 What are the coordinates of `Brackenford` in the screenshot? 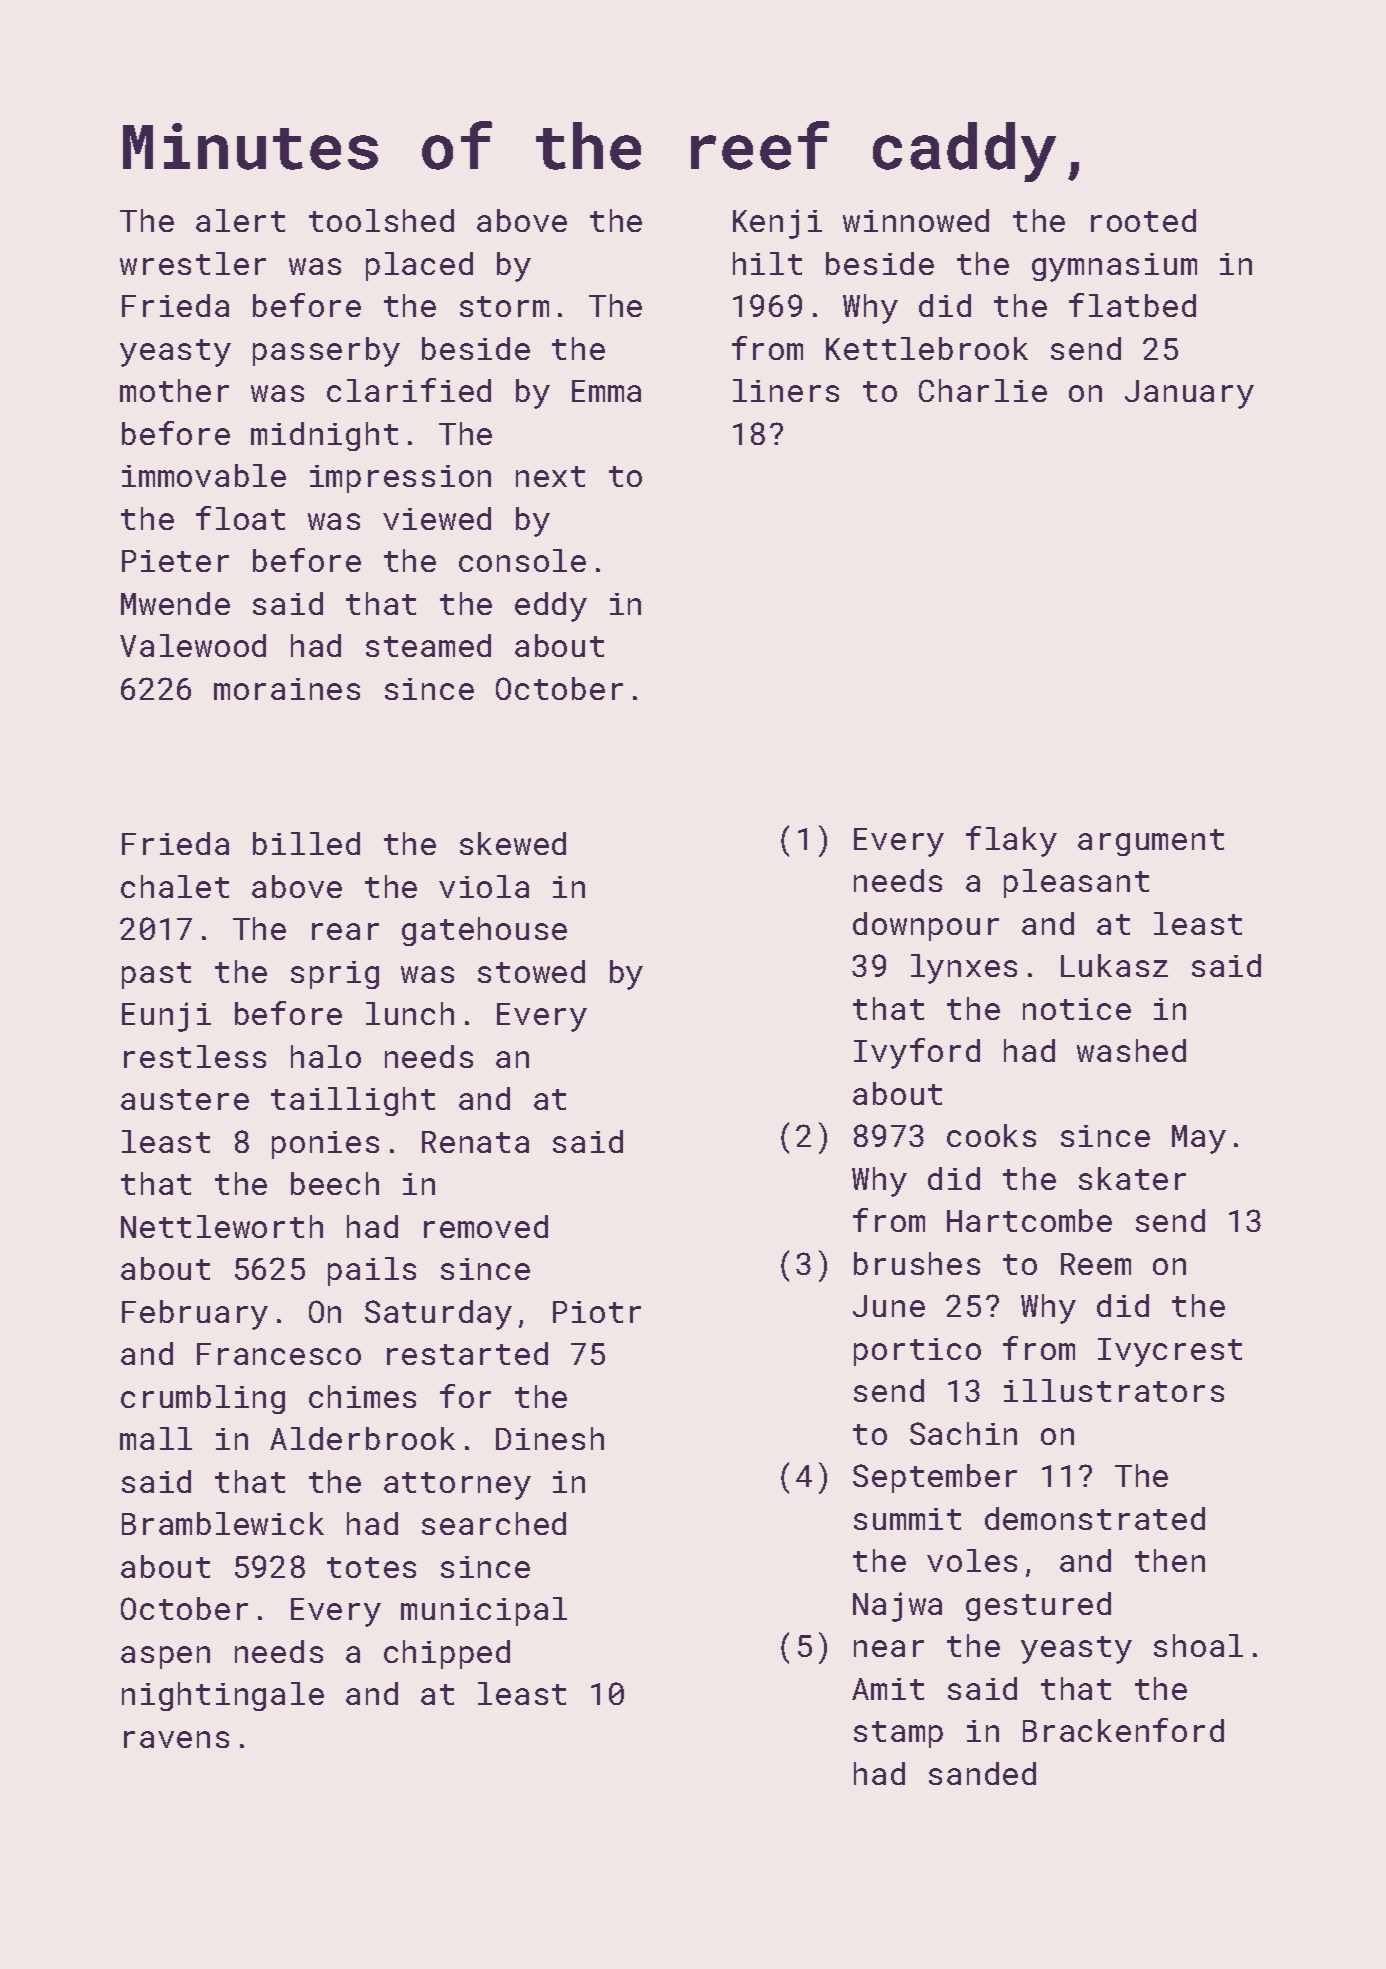 It's located at (1123, 1730).
